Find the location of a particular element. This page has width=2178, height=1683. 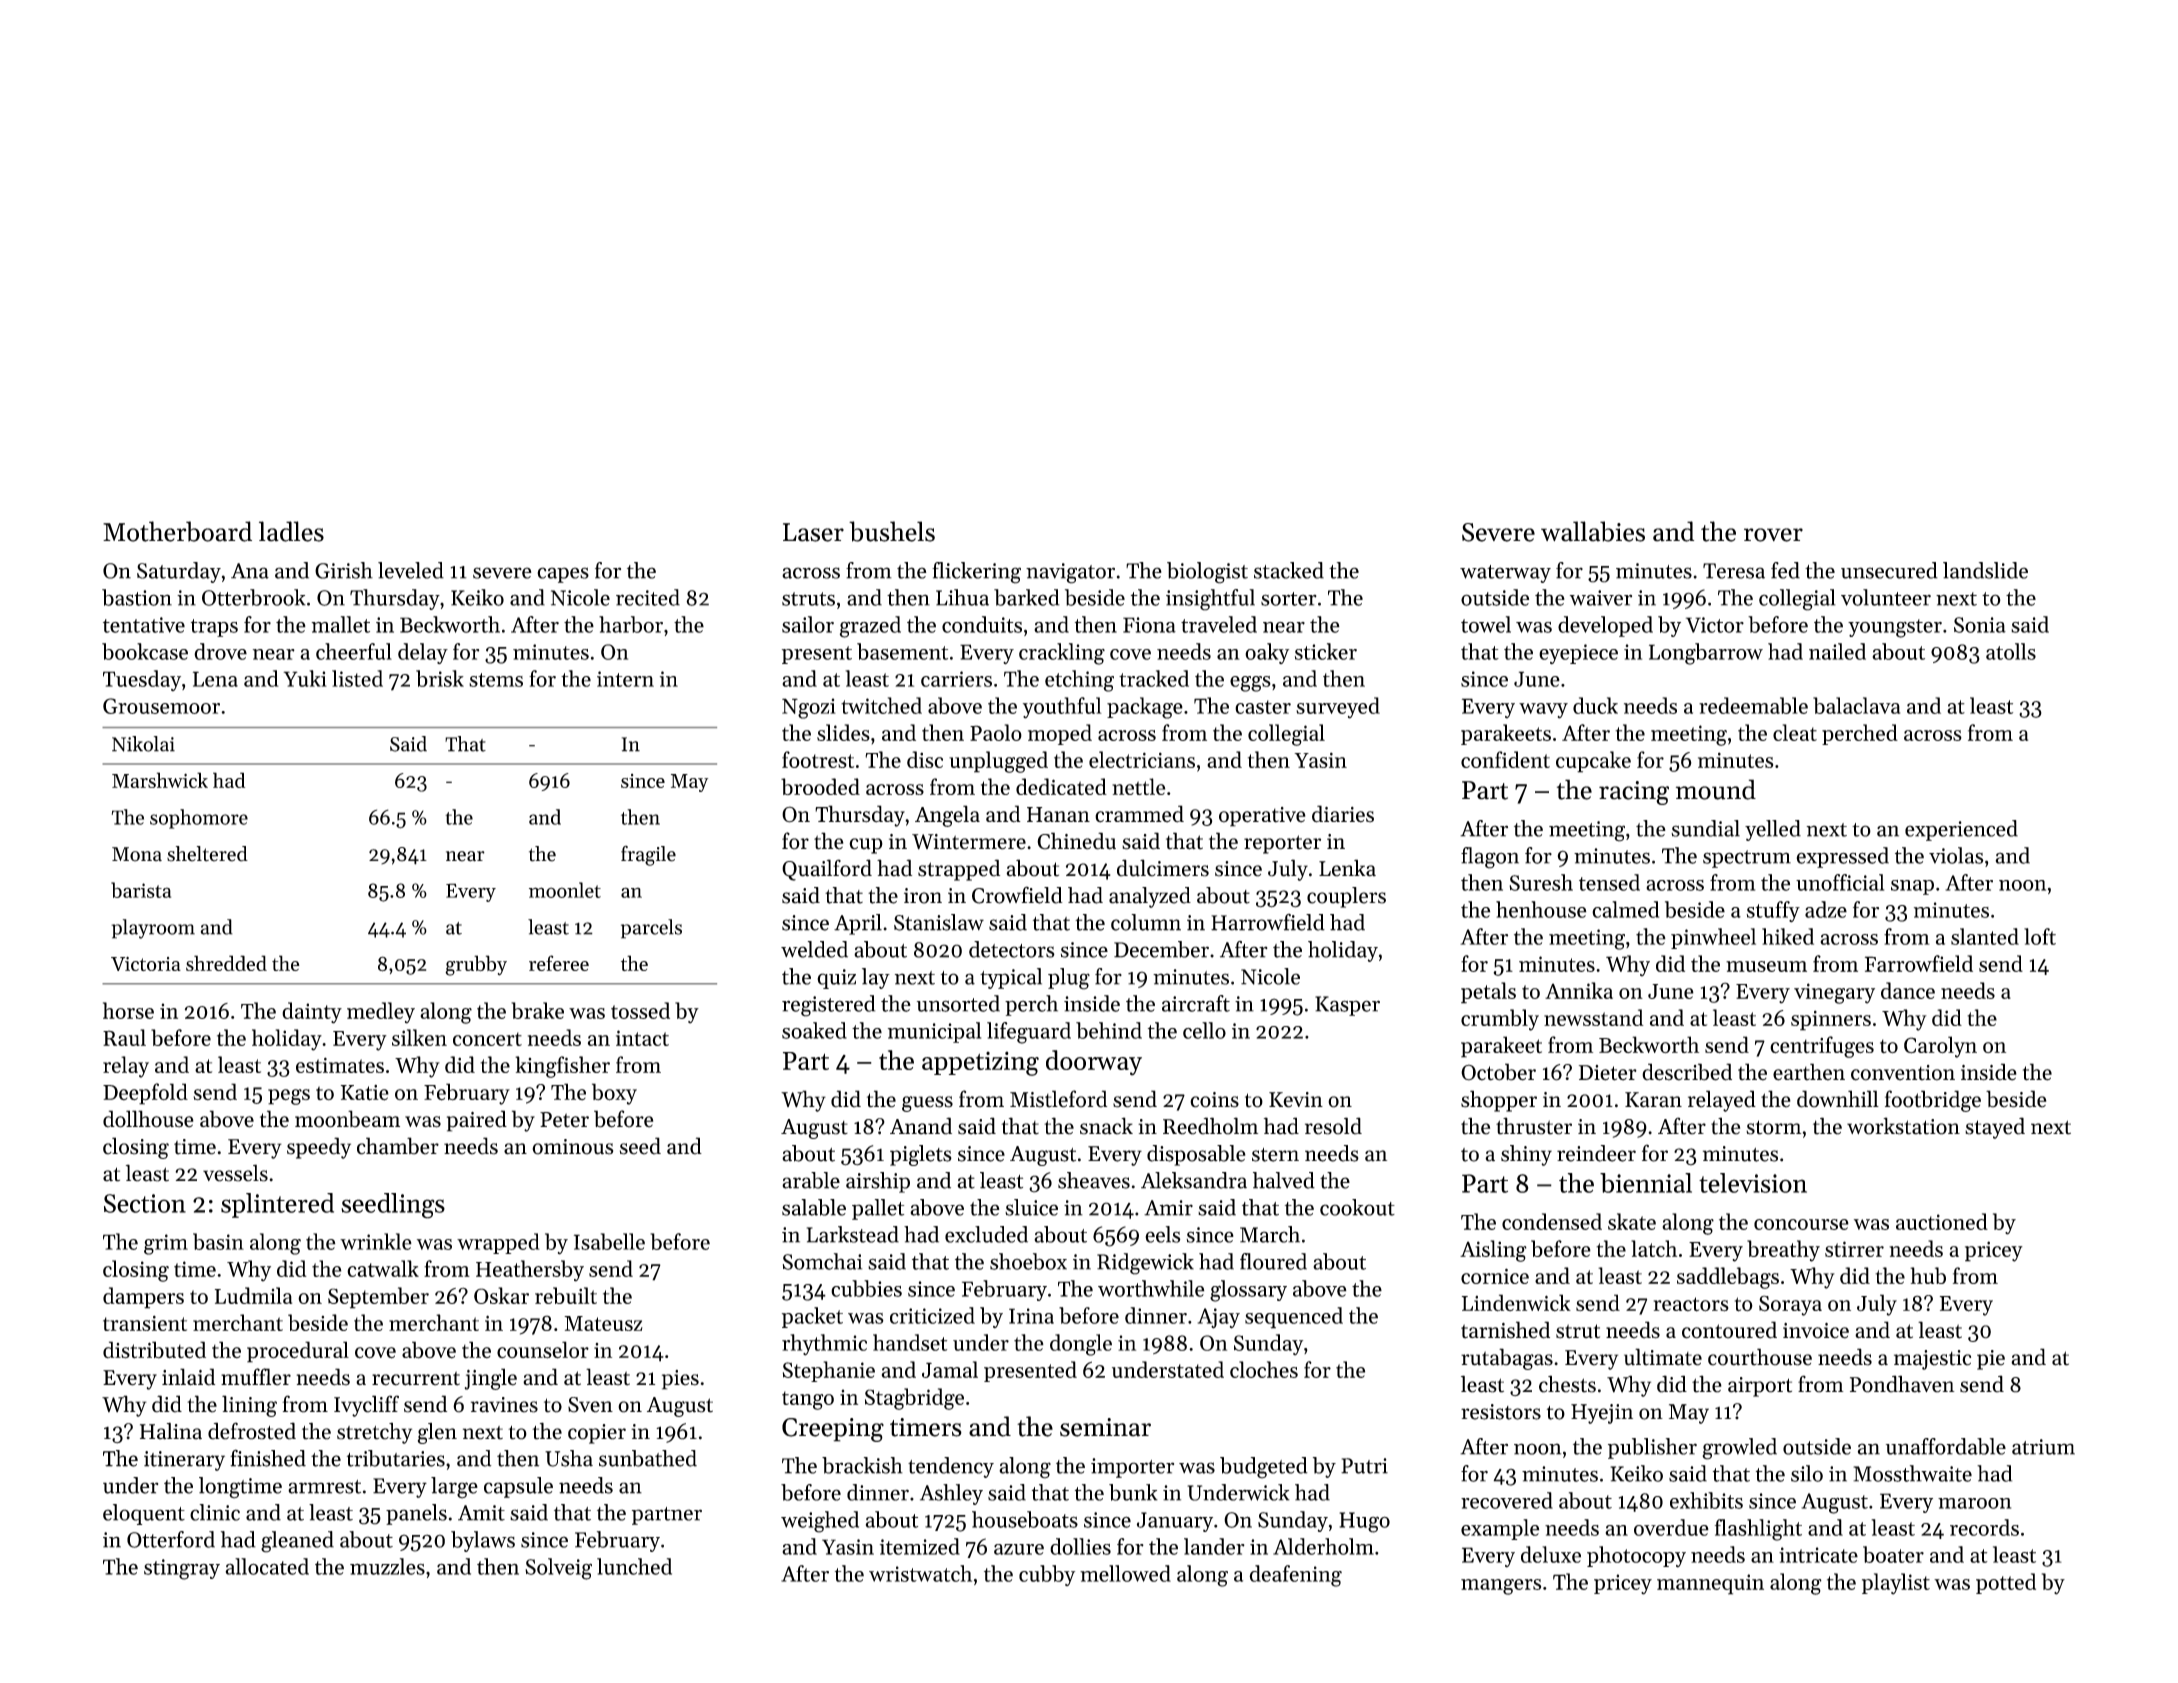

atolls is located at coordinates (2011, 651).
